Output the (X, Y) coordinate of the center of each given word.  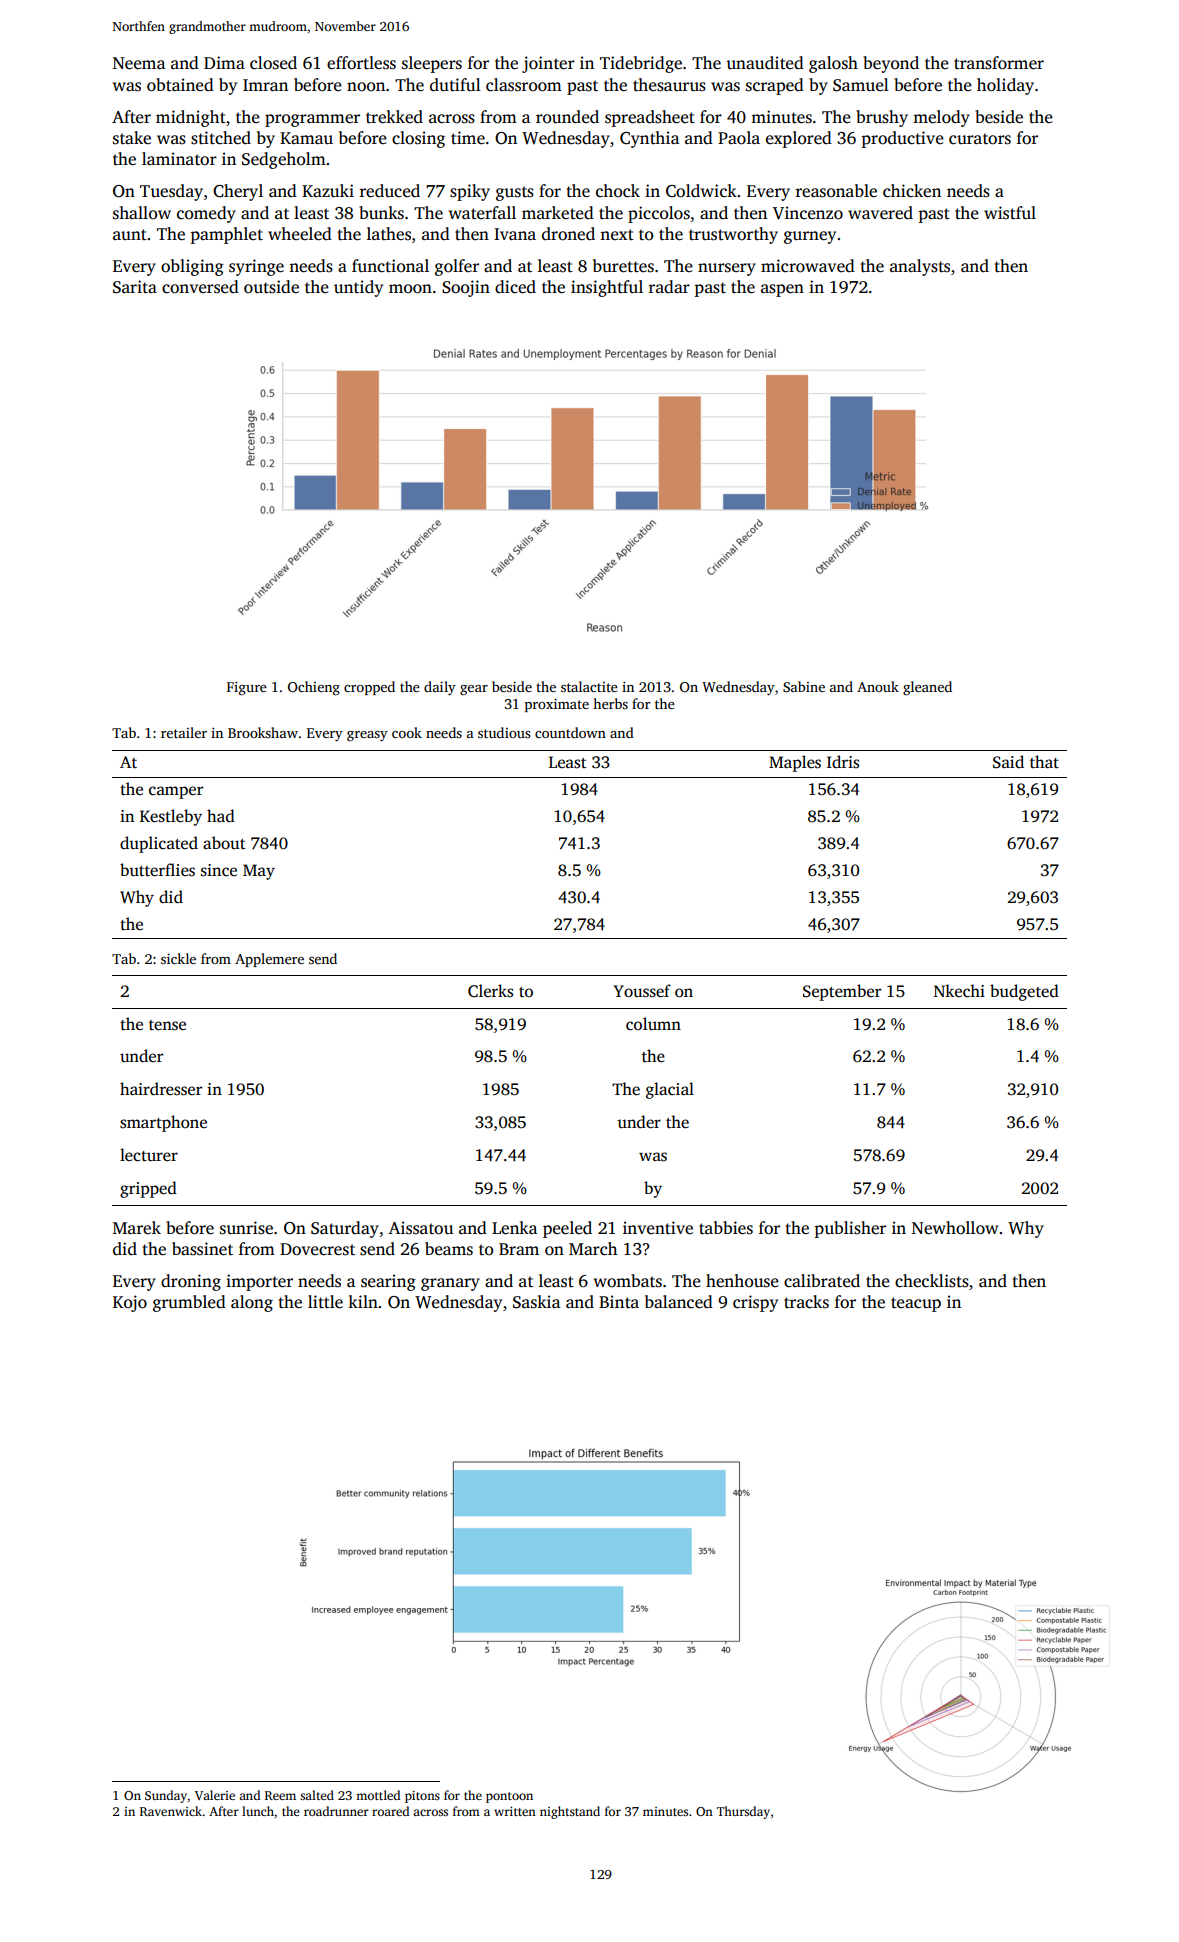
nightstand (570, 1812)
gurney (810, 237)
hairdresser (161, 1089)
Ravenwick (171, 1811)
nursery (727, 269)
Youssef (642, 991)
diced (515, 287)
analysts (920, 267)
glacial (670, 1090)
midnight (191, 118)
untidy (358, 288)
